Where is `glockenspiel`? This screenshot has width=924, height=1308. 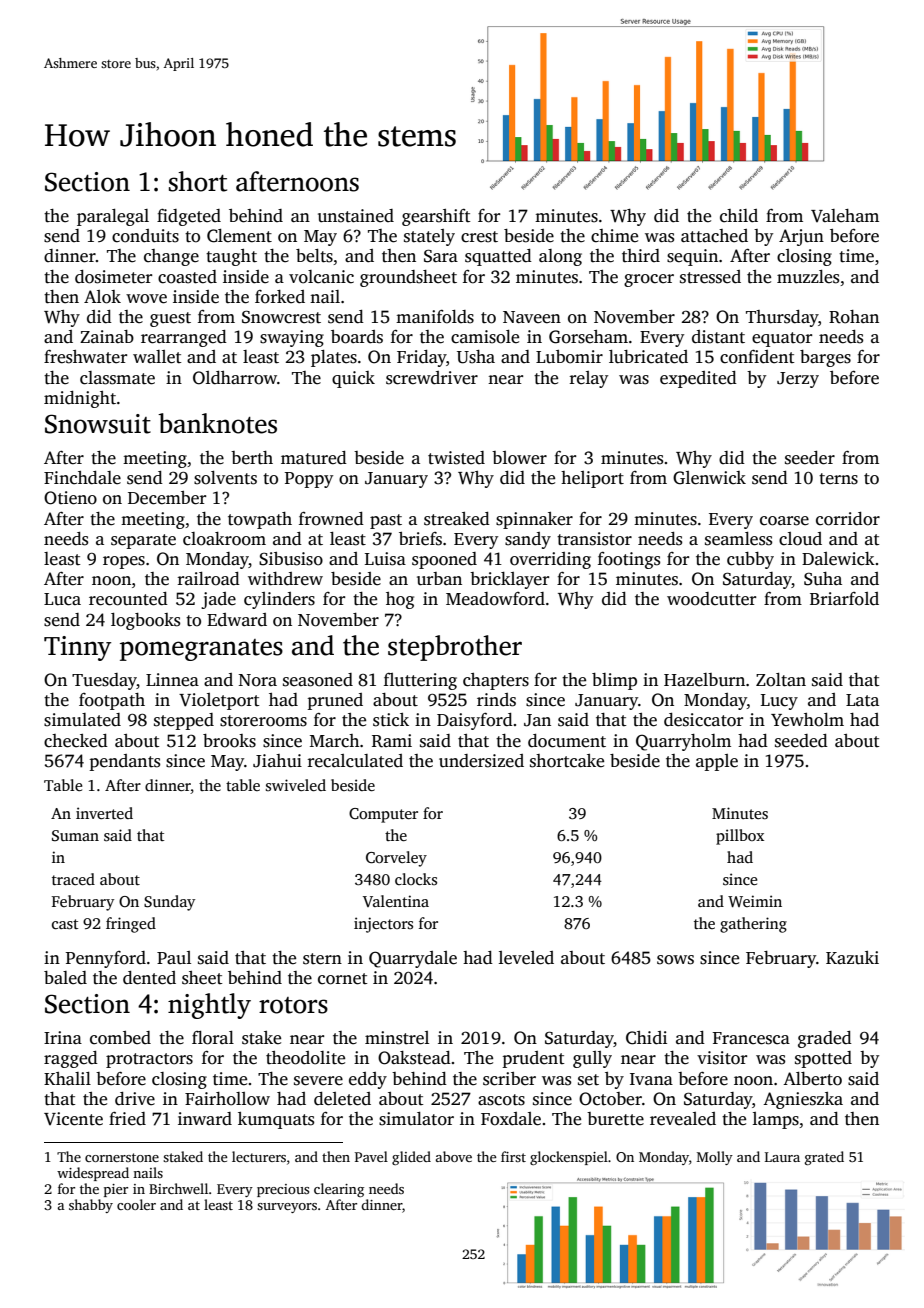
glockenspiel is located at coordinates (569, 1158).
